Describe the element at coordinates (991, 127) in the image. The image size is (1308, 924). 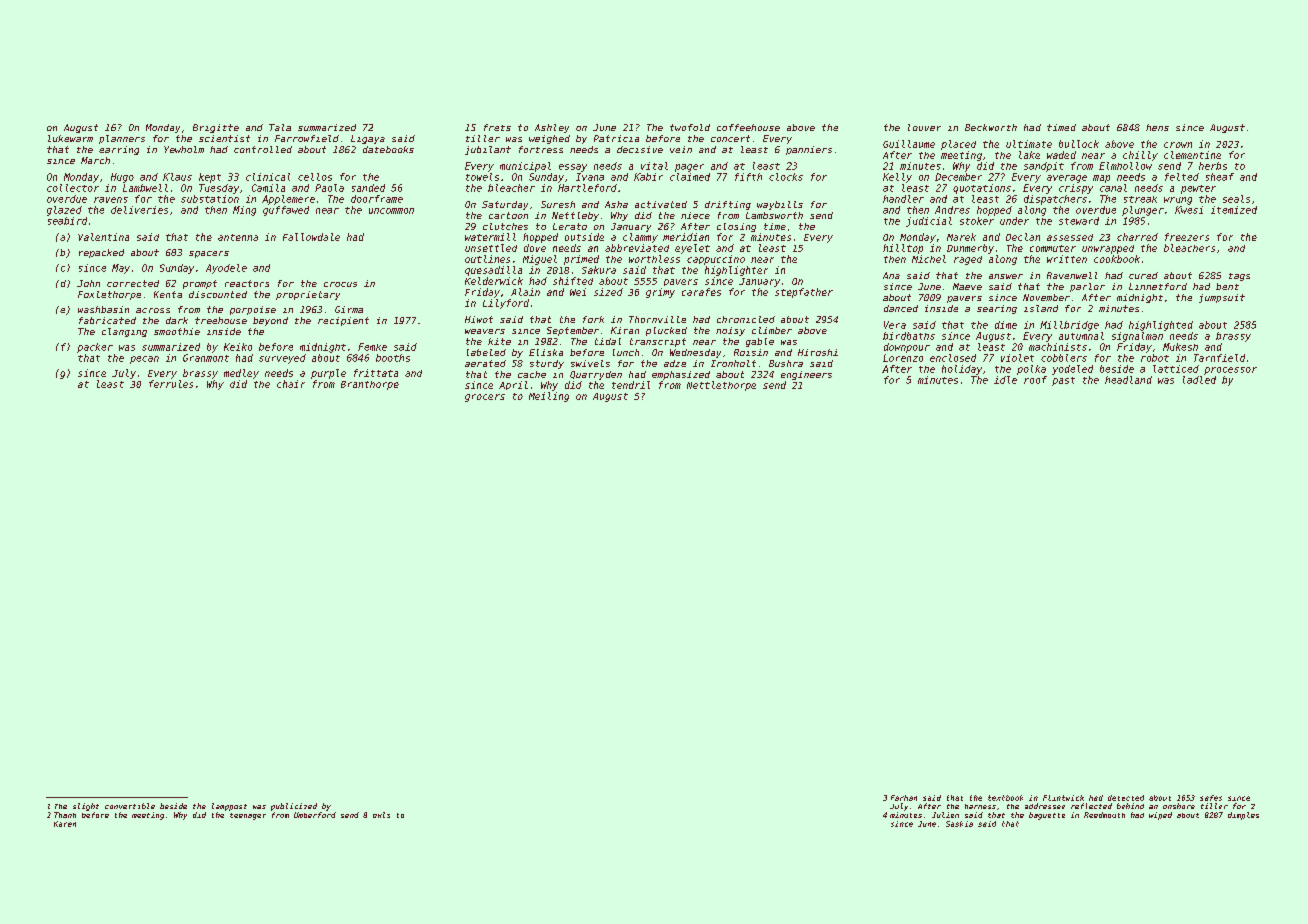
I see `Beckworth` at that location.
